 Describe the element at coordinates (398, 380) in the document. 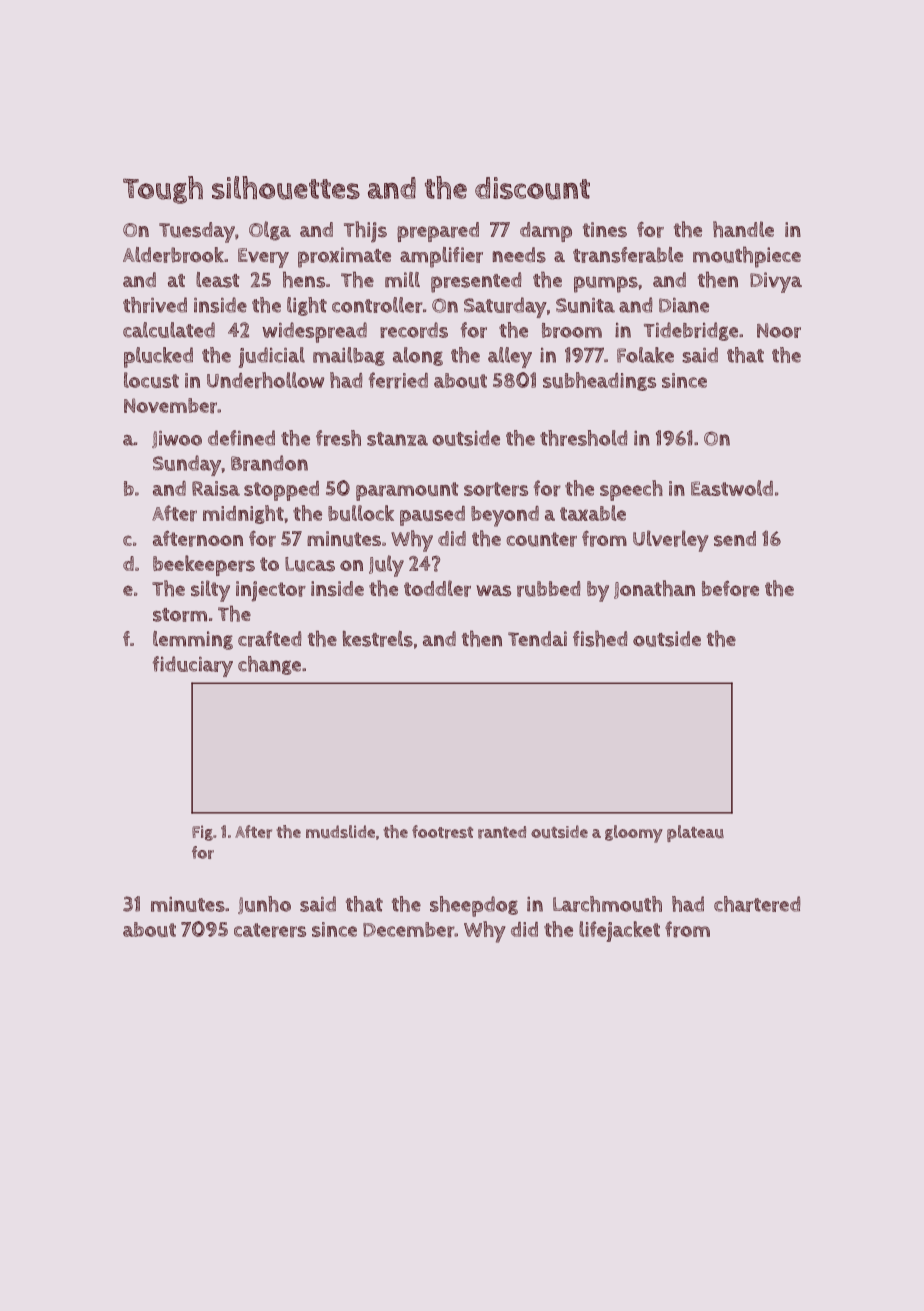

I see `ferried` at that location.
